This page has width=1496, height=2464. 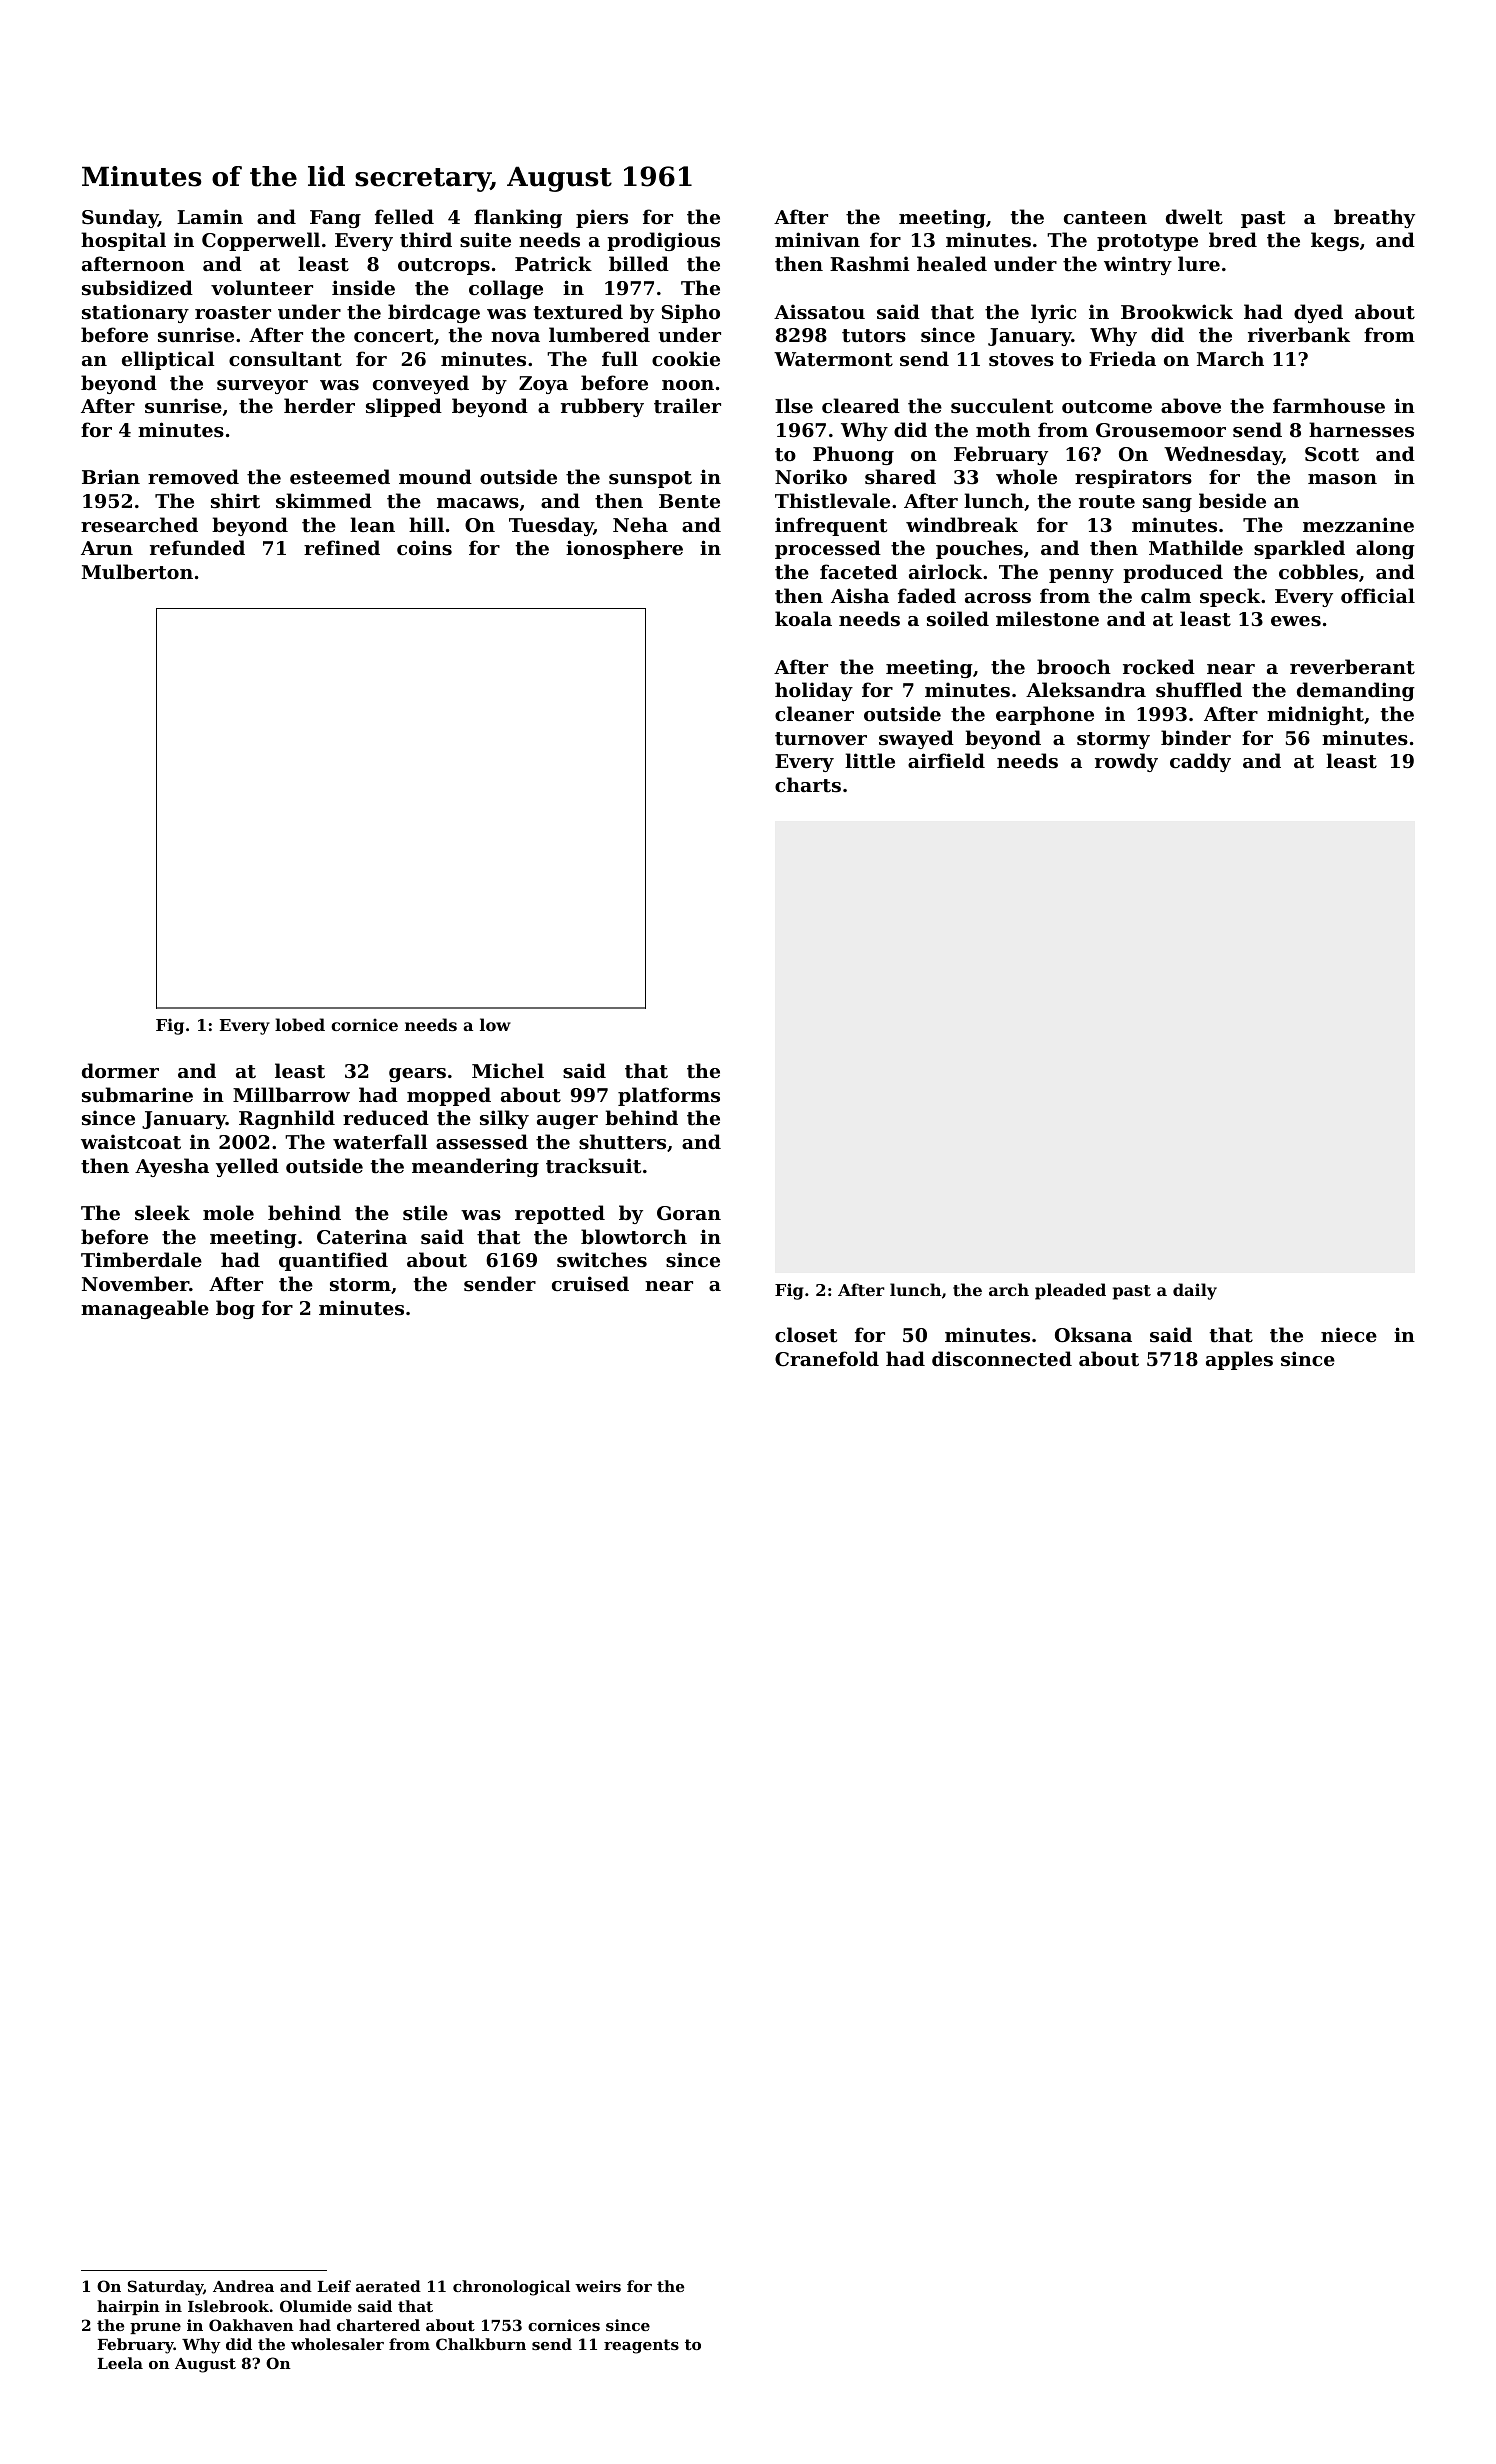 What do you see at coordinates (235, 1309) in the page?
I see `bog` at bounding box center [235, 1309].
